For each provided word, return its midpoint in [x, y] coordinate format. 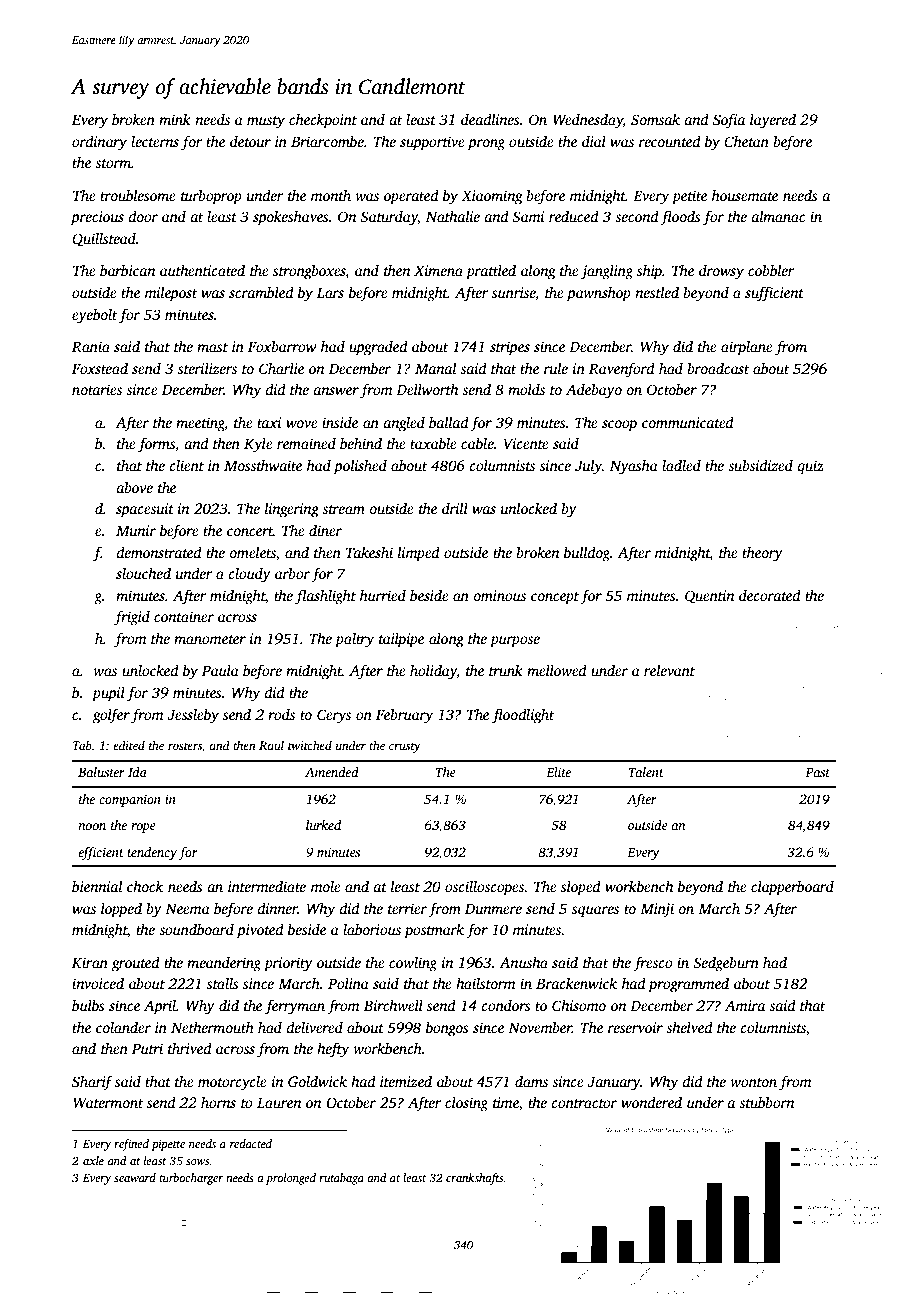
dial [594, 141]
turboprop [211, 197]
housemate [745, 195]
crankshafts [475, 1179]
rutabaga [341, 1179]
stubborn [766, 1102]
